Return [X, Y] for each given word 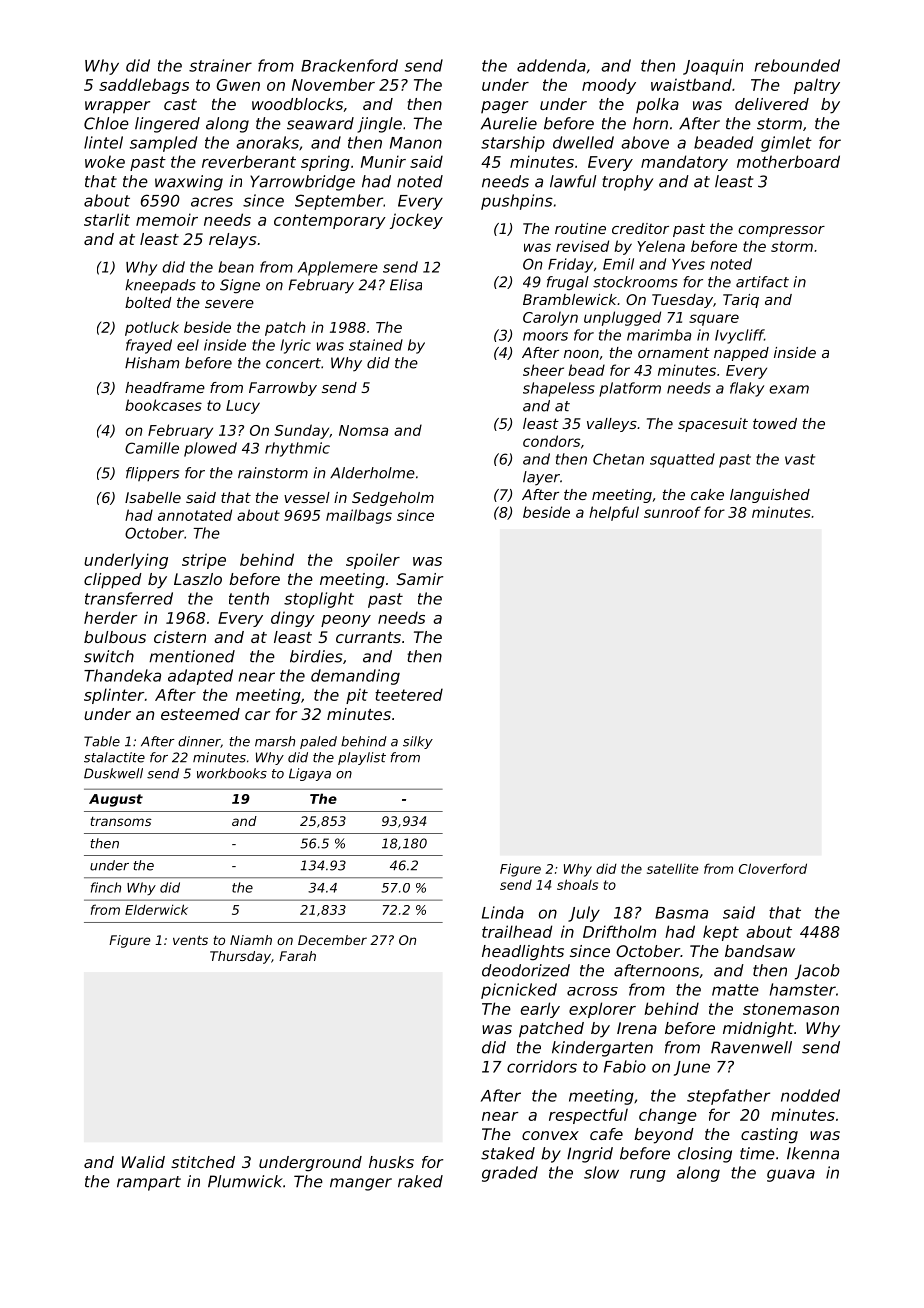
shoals [577, 884]
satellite [672, 868]
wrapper [117, 107]
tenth [249, 598]
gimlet [786, 144]
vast [800, 459]
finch [106, 887]
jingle [379, 125]
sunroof [672, 512]
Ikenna [813, 1153]
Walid [143, 1162]
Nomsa [363, 430]
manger [361, 1184]
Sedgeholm [393, 499]
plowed [210, 449]
